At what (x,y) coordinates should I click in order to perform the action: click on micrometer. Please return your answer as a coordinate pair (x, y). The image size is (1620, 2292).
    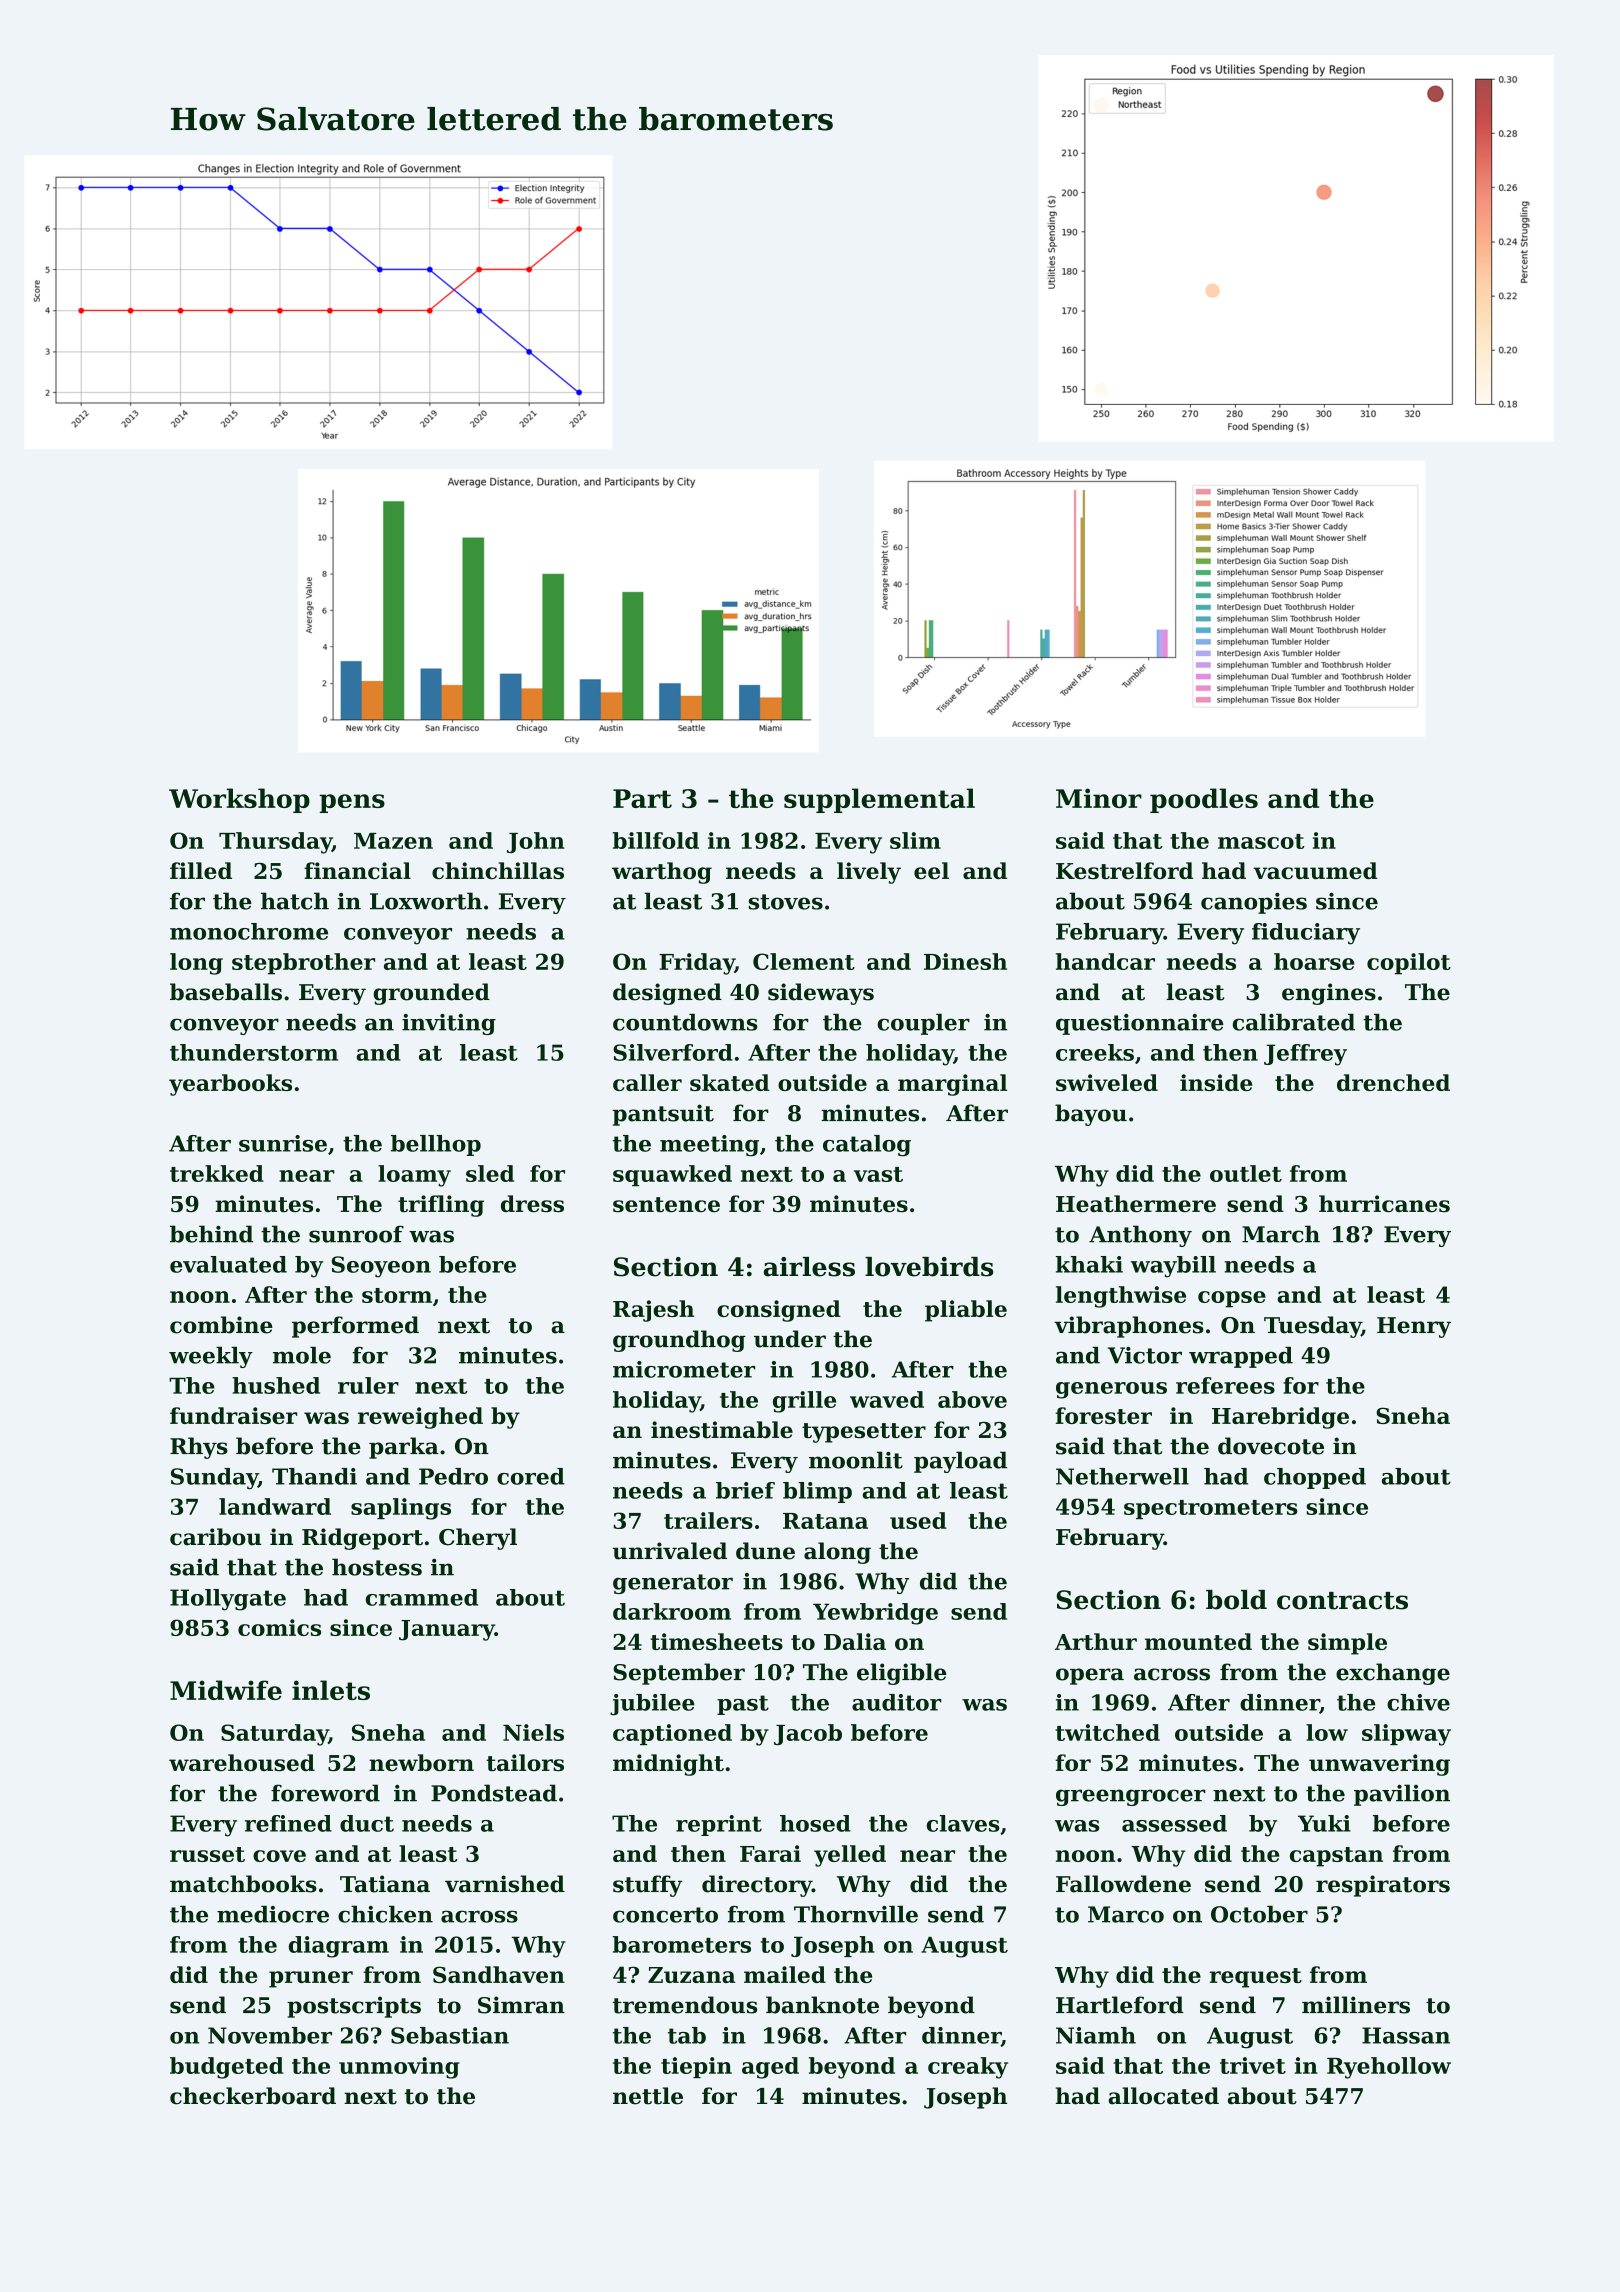
    Looking at the image, I should click on (684, 1369).
